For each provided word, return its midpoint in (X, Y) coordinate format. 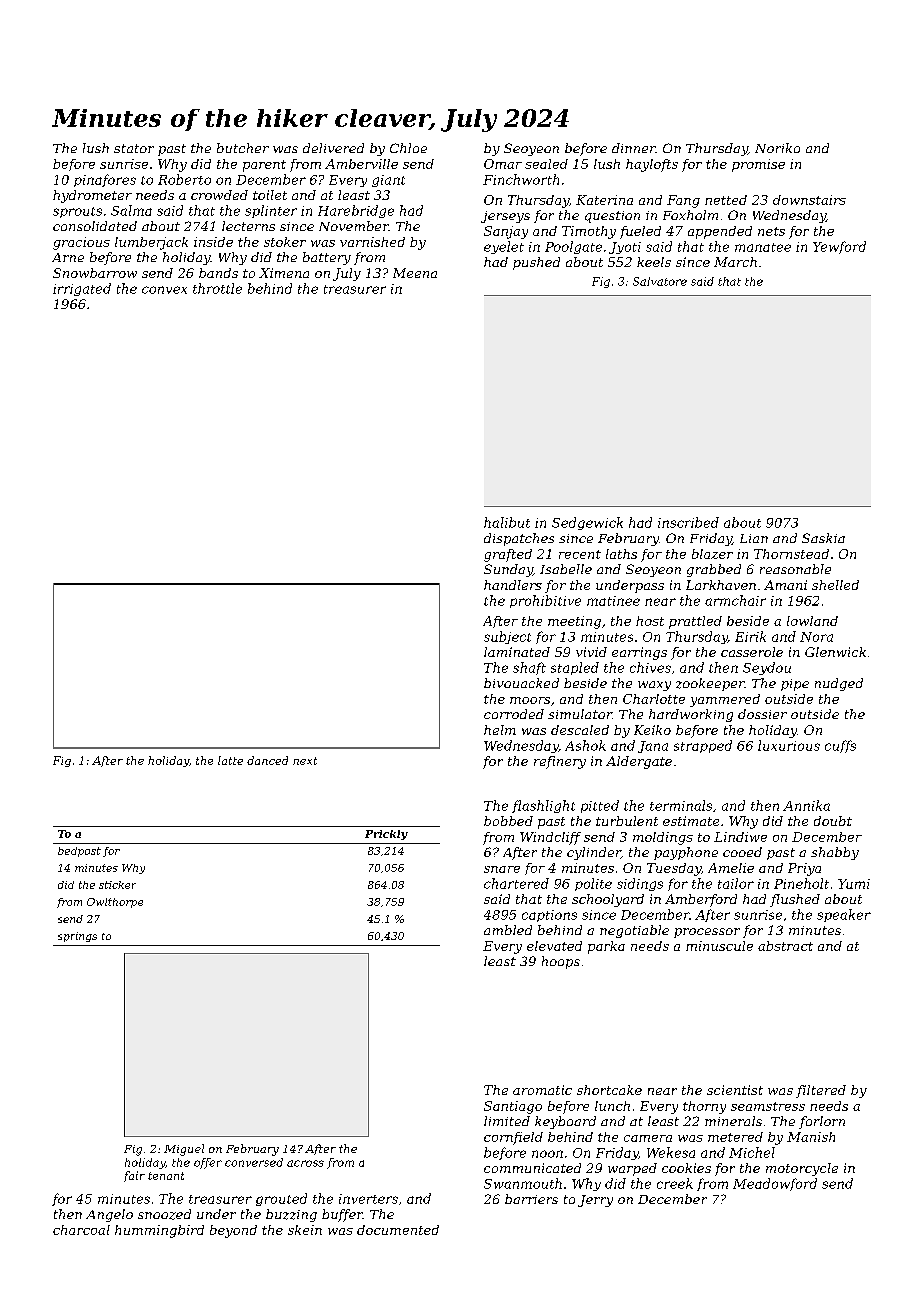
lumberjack (151, 243)
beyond (233, 1231)
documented (398, 1230)
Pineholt (801, 883)
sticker (117, 885)
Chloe (408, 148)
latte (230, 760)
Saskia (823, 538)
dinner (634, 148)
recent (580, 554)
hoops (561, 962)
